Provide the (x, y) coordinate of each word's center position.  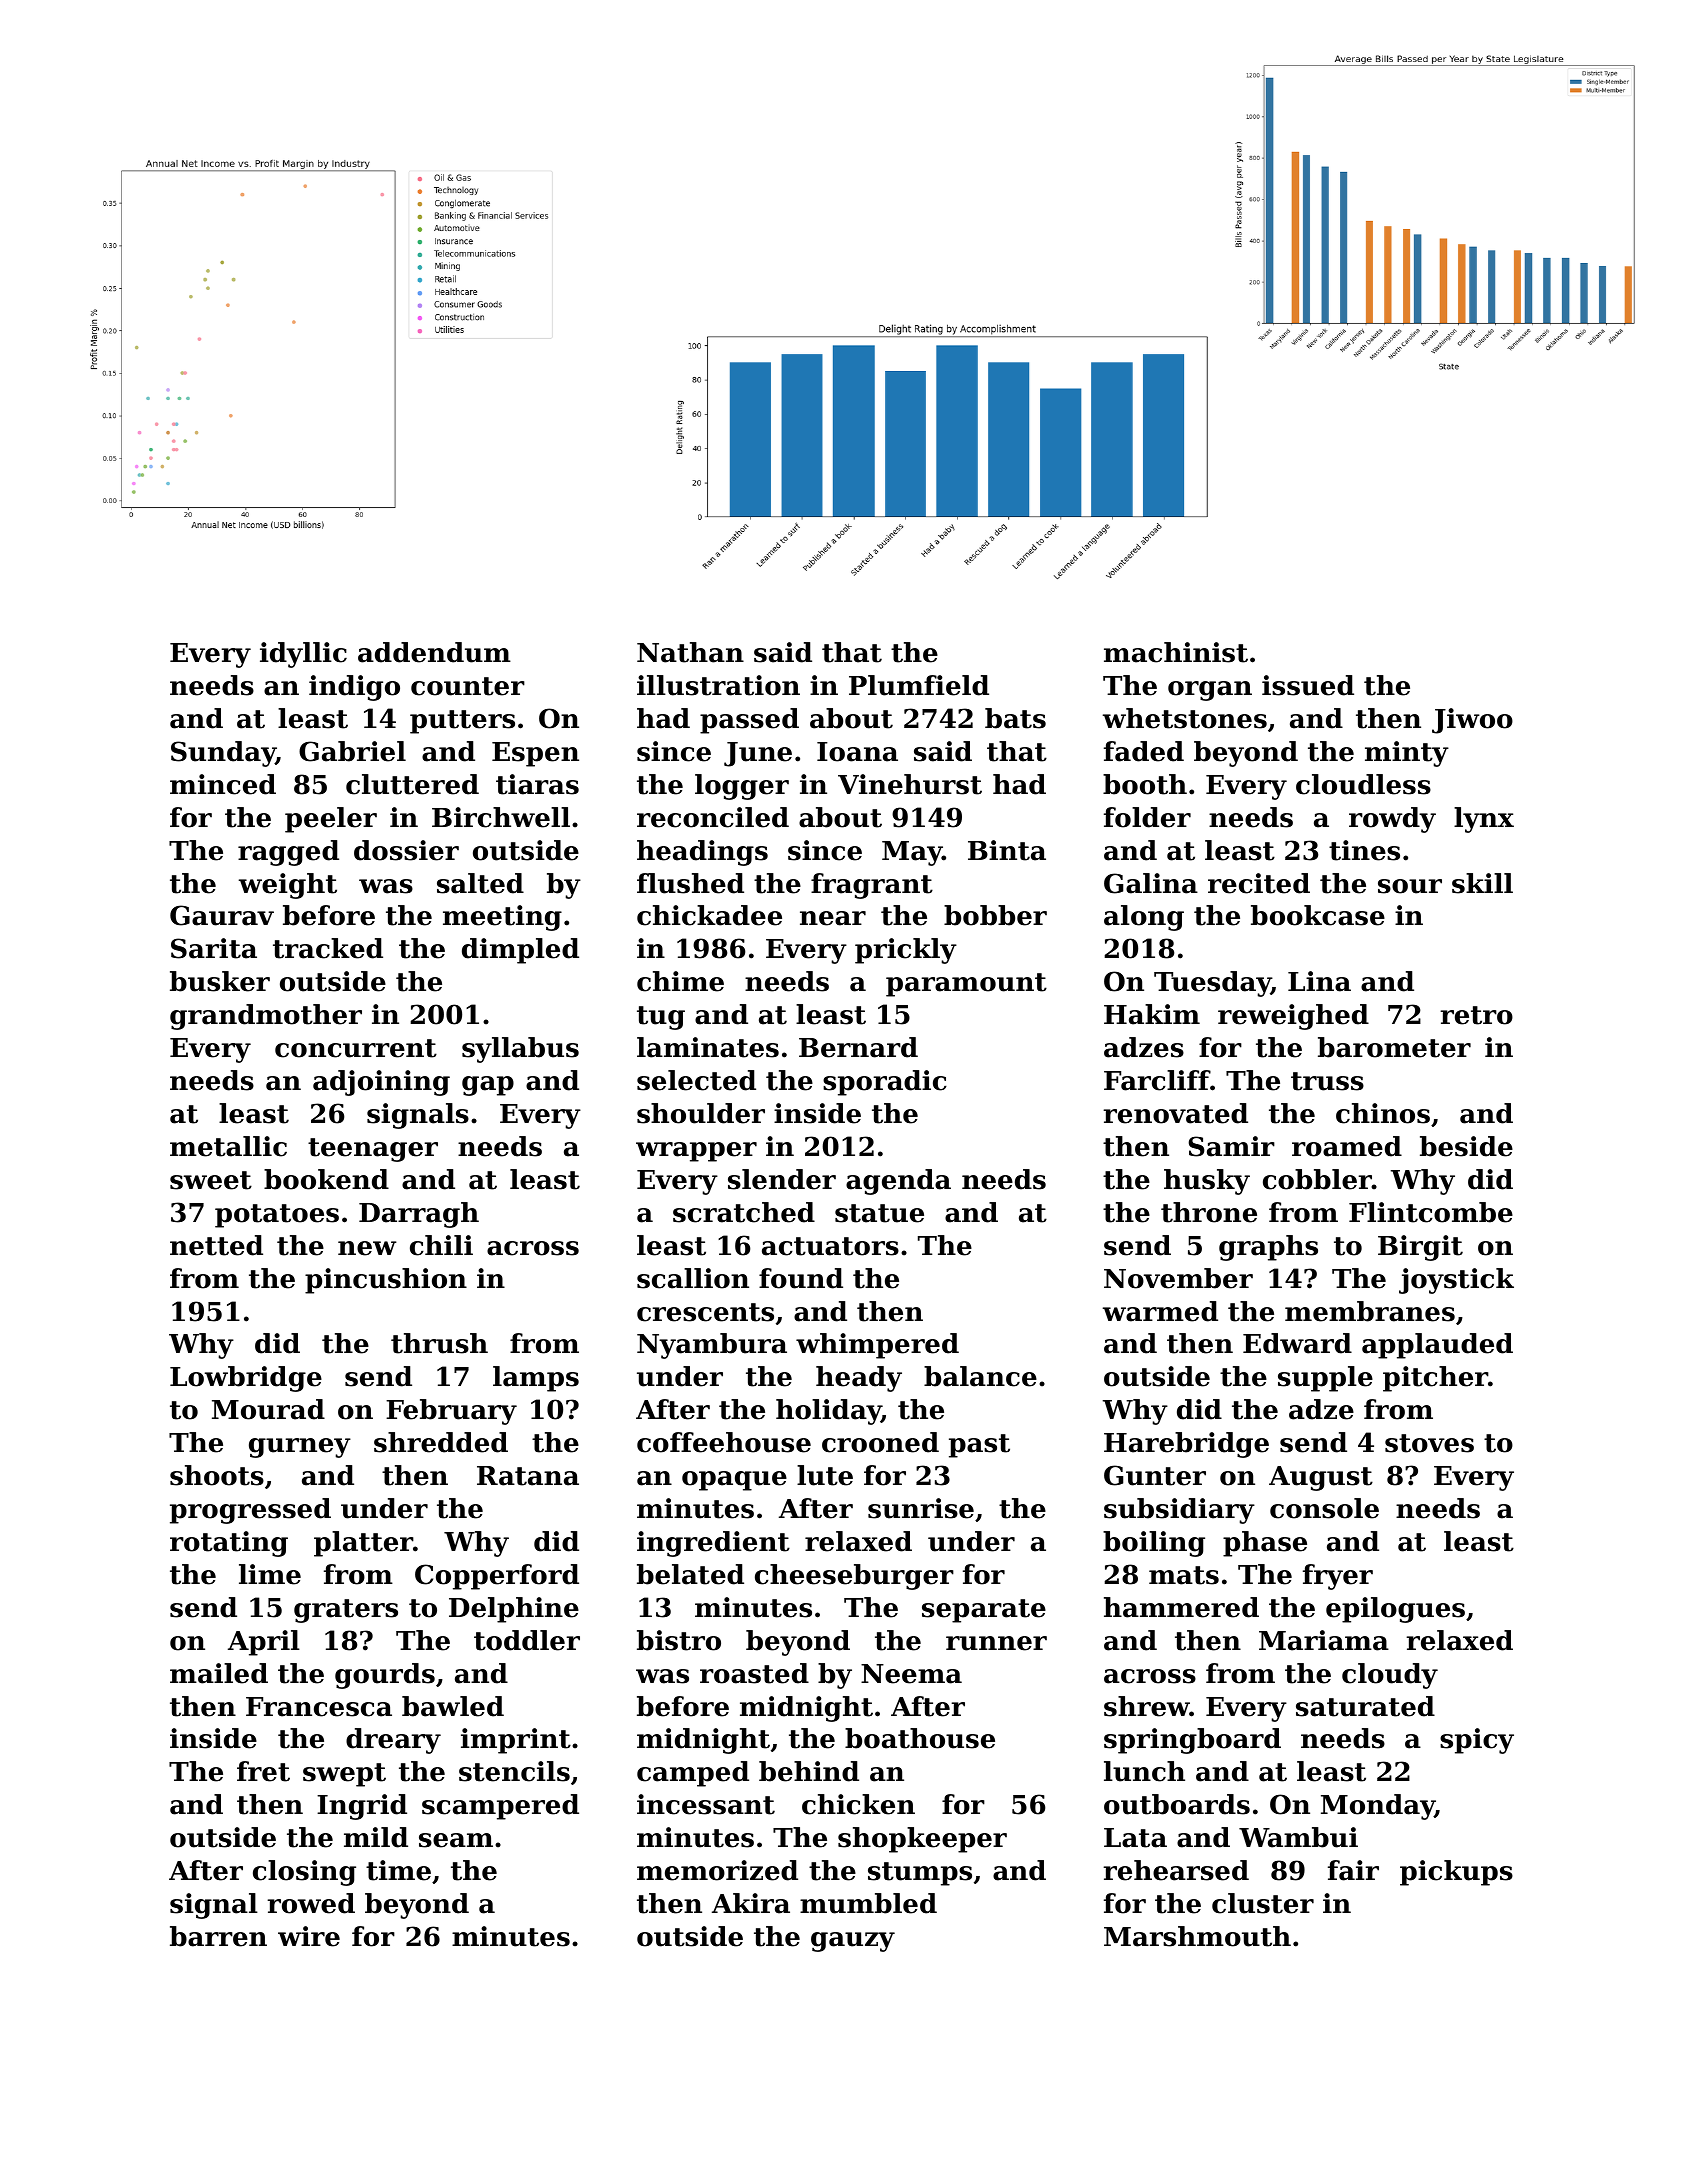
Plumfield (919, 685)
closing (304, 1873)
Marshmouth (1197, 1936)
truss (1327, 1081)
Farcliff (1157, 1080)
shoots (217, 1475)
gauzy (853, 1942)
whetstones (1185, 718)
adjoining (381, 1083)
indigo (354, 688)
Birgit (1420, 1248)
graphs (1268, 1248)
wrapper (696, 1152)
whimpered (877, 1346)
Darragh (419, 1215)
